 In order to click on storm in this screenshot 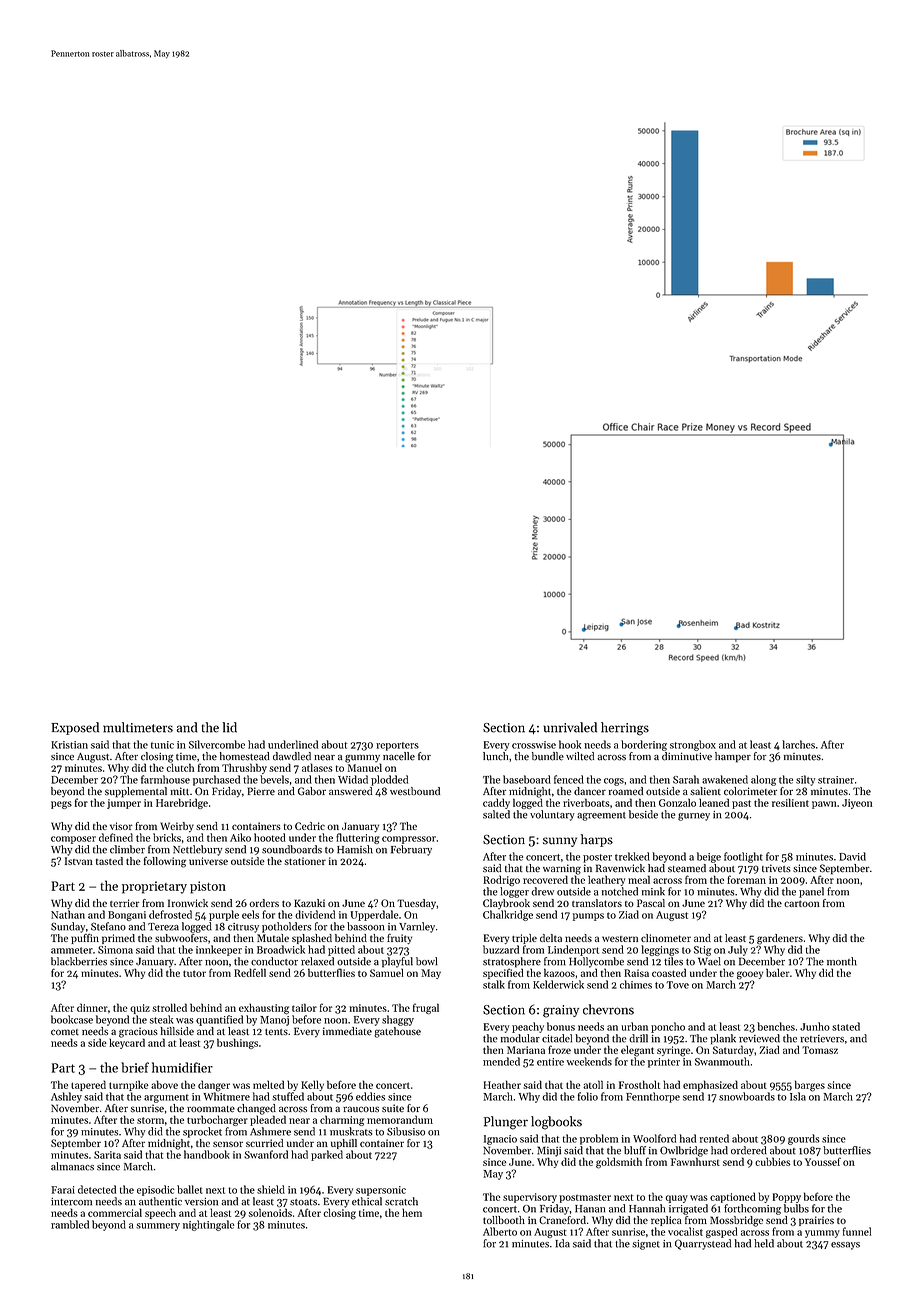, I will do `click(150, 1120)`.
